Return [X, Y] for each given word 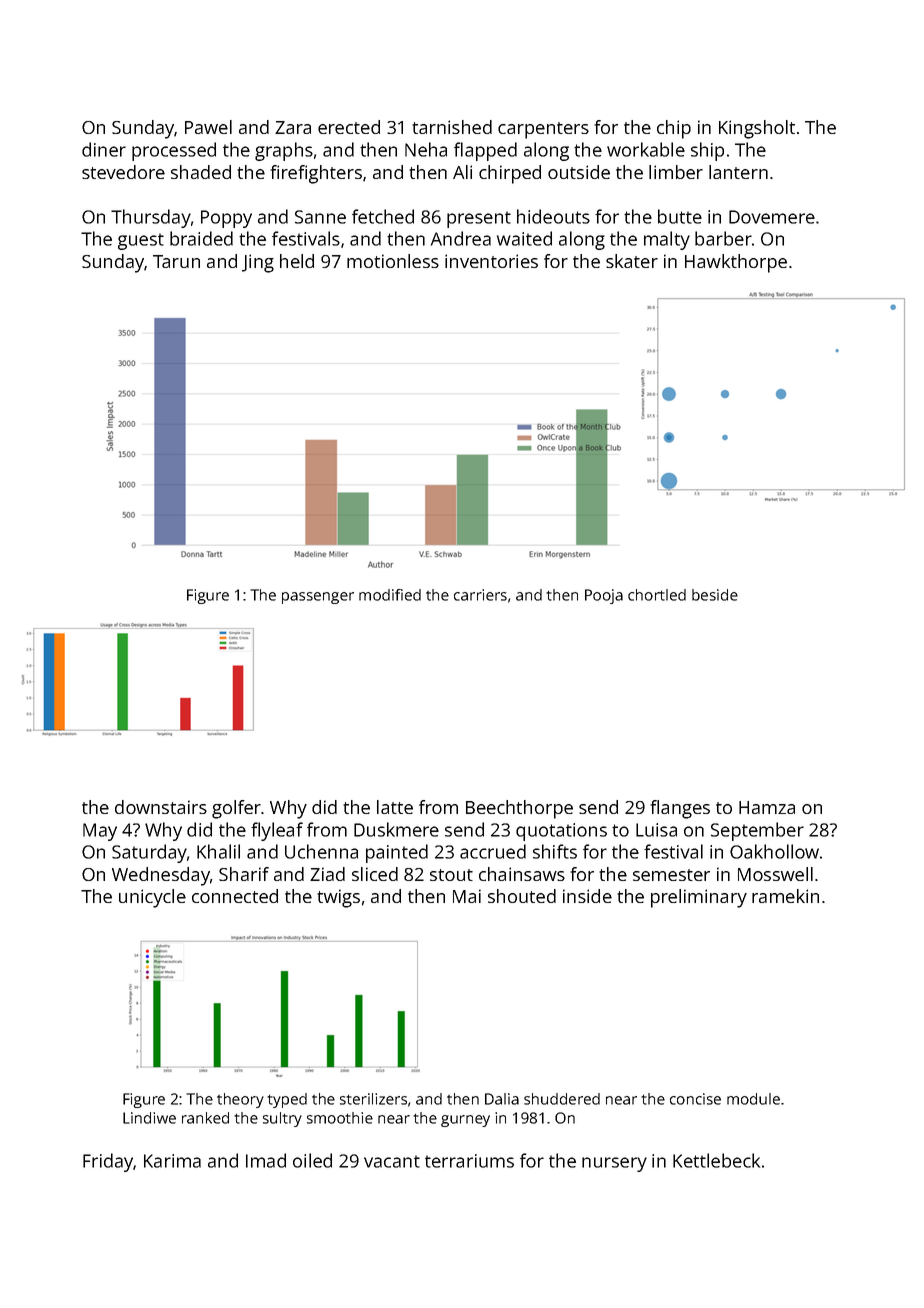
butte [680, 216]
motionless [393, 261]
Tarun [176, 261]
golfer [236, 809]
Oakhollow [774, 851]
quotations [561, 832]
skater [632, 261]
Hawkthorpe [736, 263]
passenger [318, 598]
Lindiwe [149, 1118]
